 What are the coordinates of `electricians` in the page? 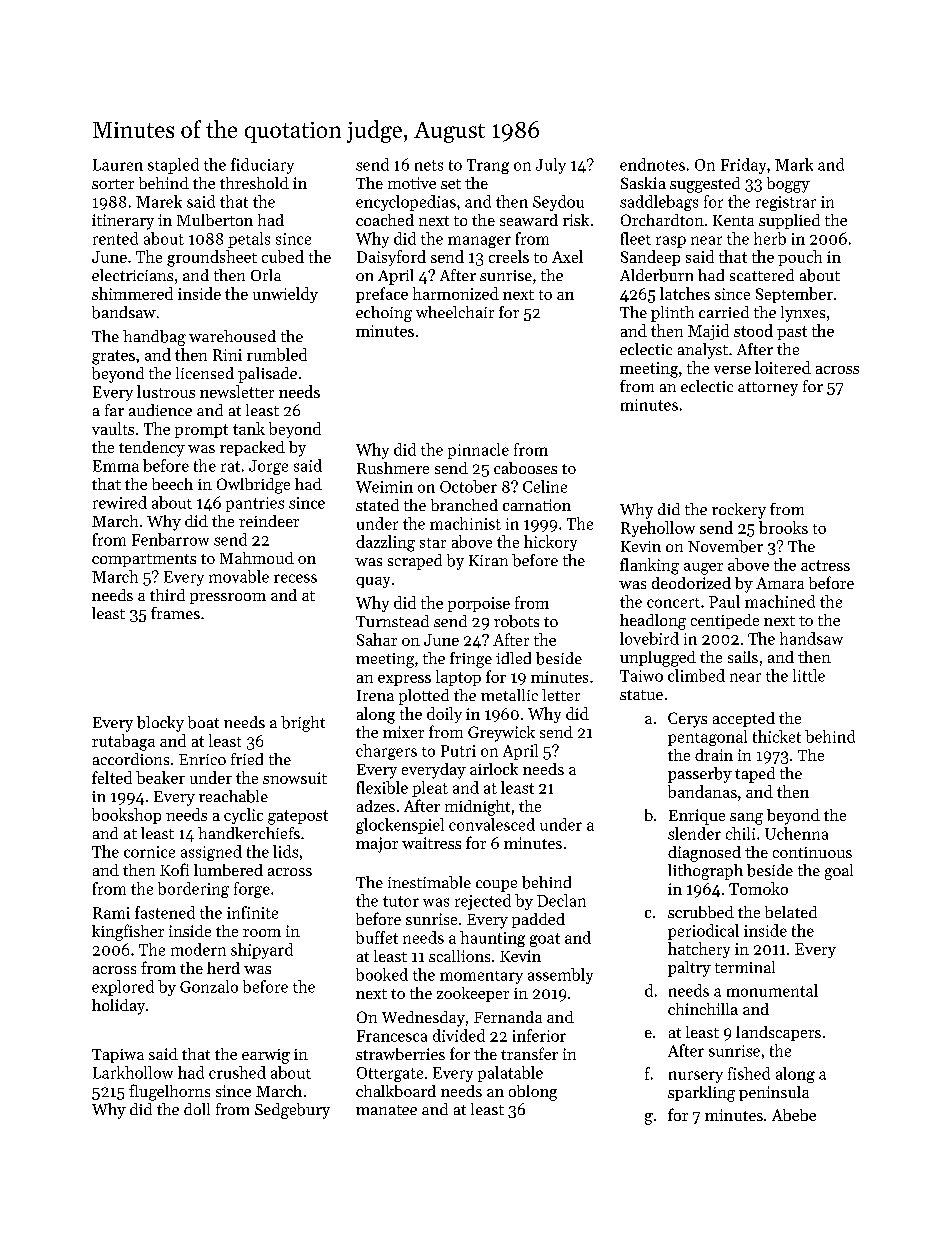 It's located at (132, 275).
